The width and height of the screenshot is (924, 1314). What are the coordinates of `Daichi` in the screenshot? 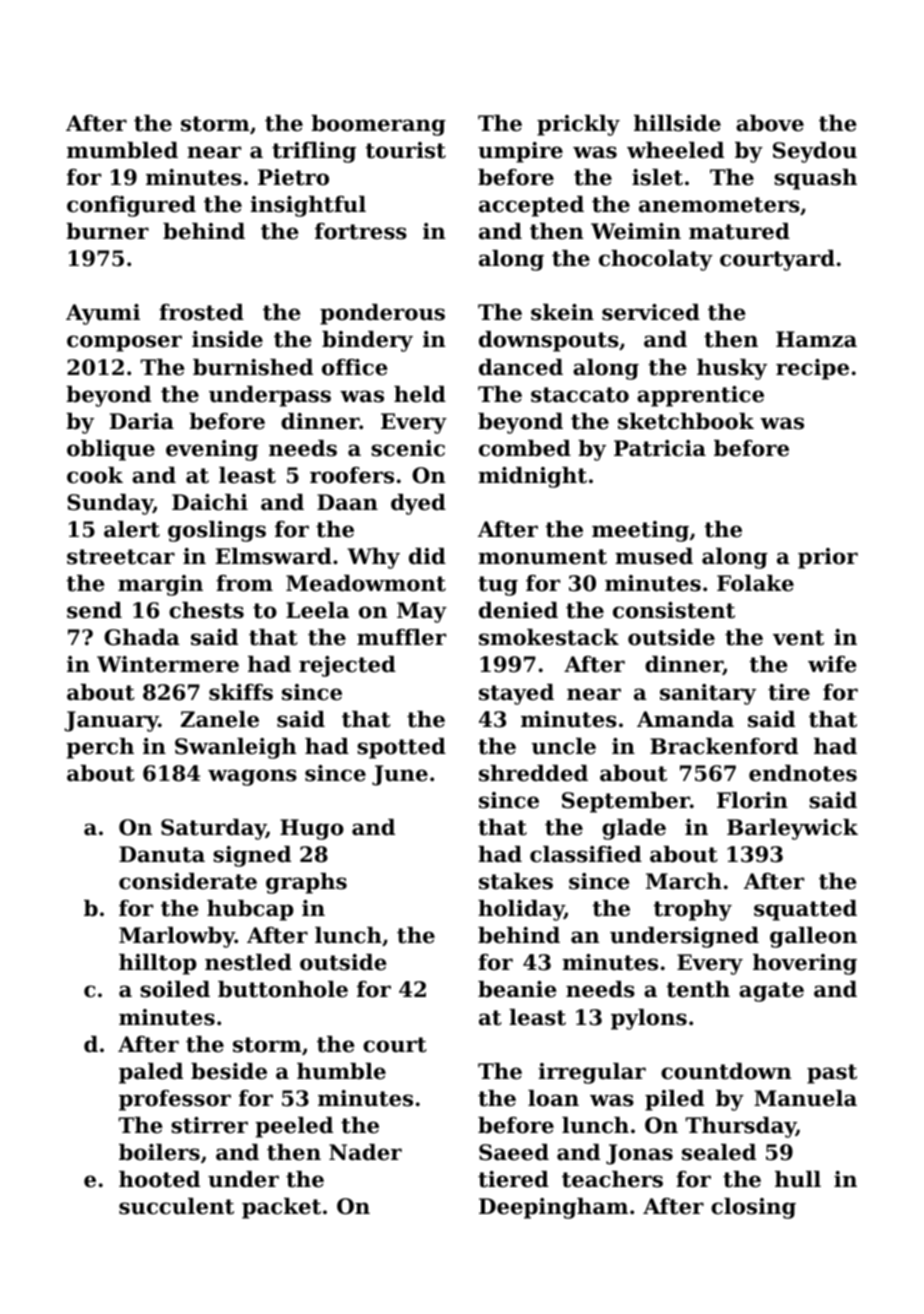 It's located at (210, 502).
